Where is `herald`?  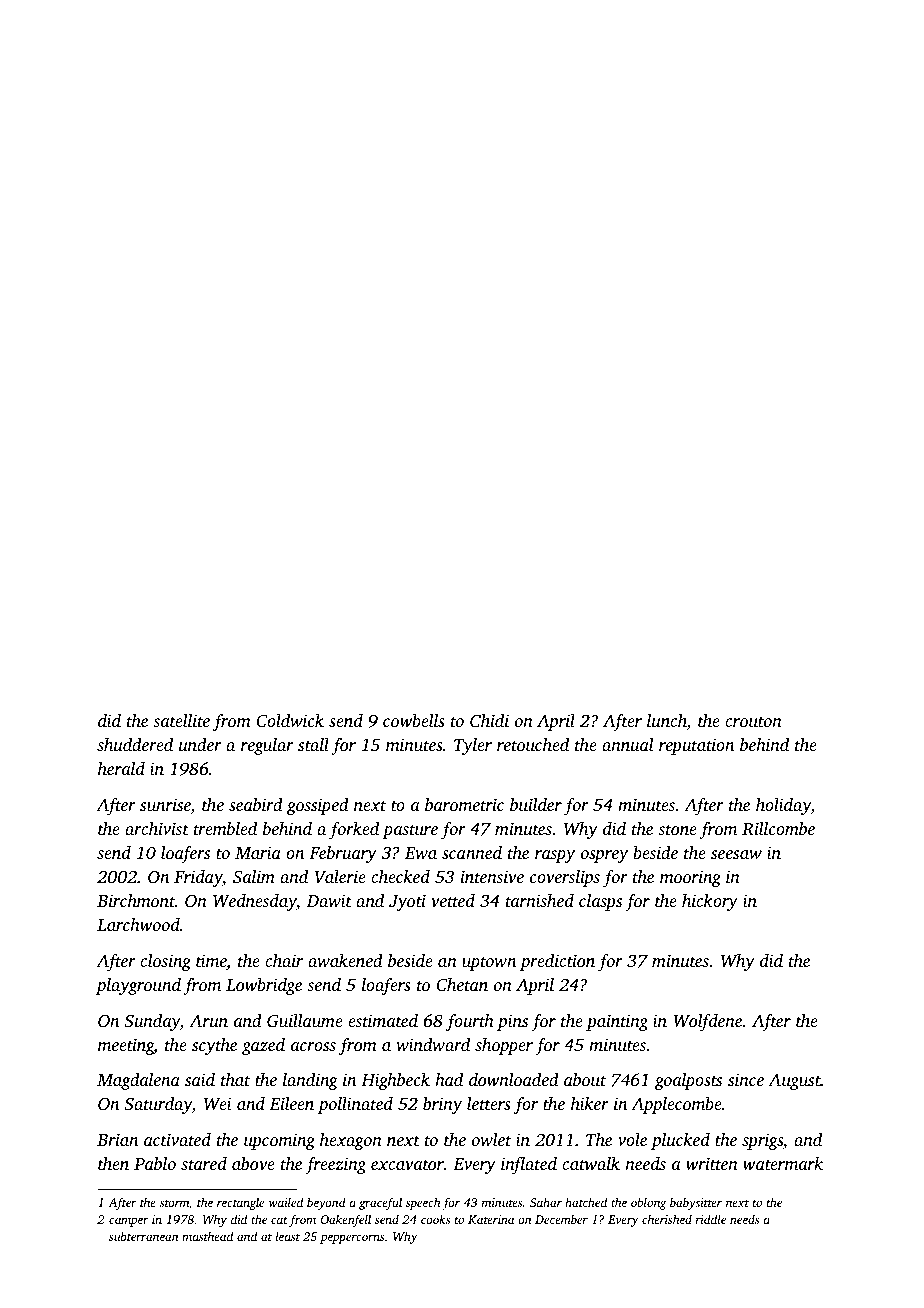
herald is located at coordinates (121, 768).
